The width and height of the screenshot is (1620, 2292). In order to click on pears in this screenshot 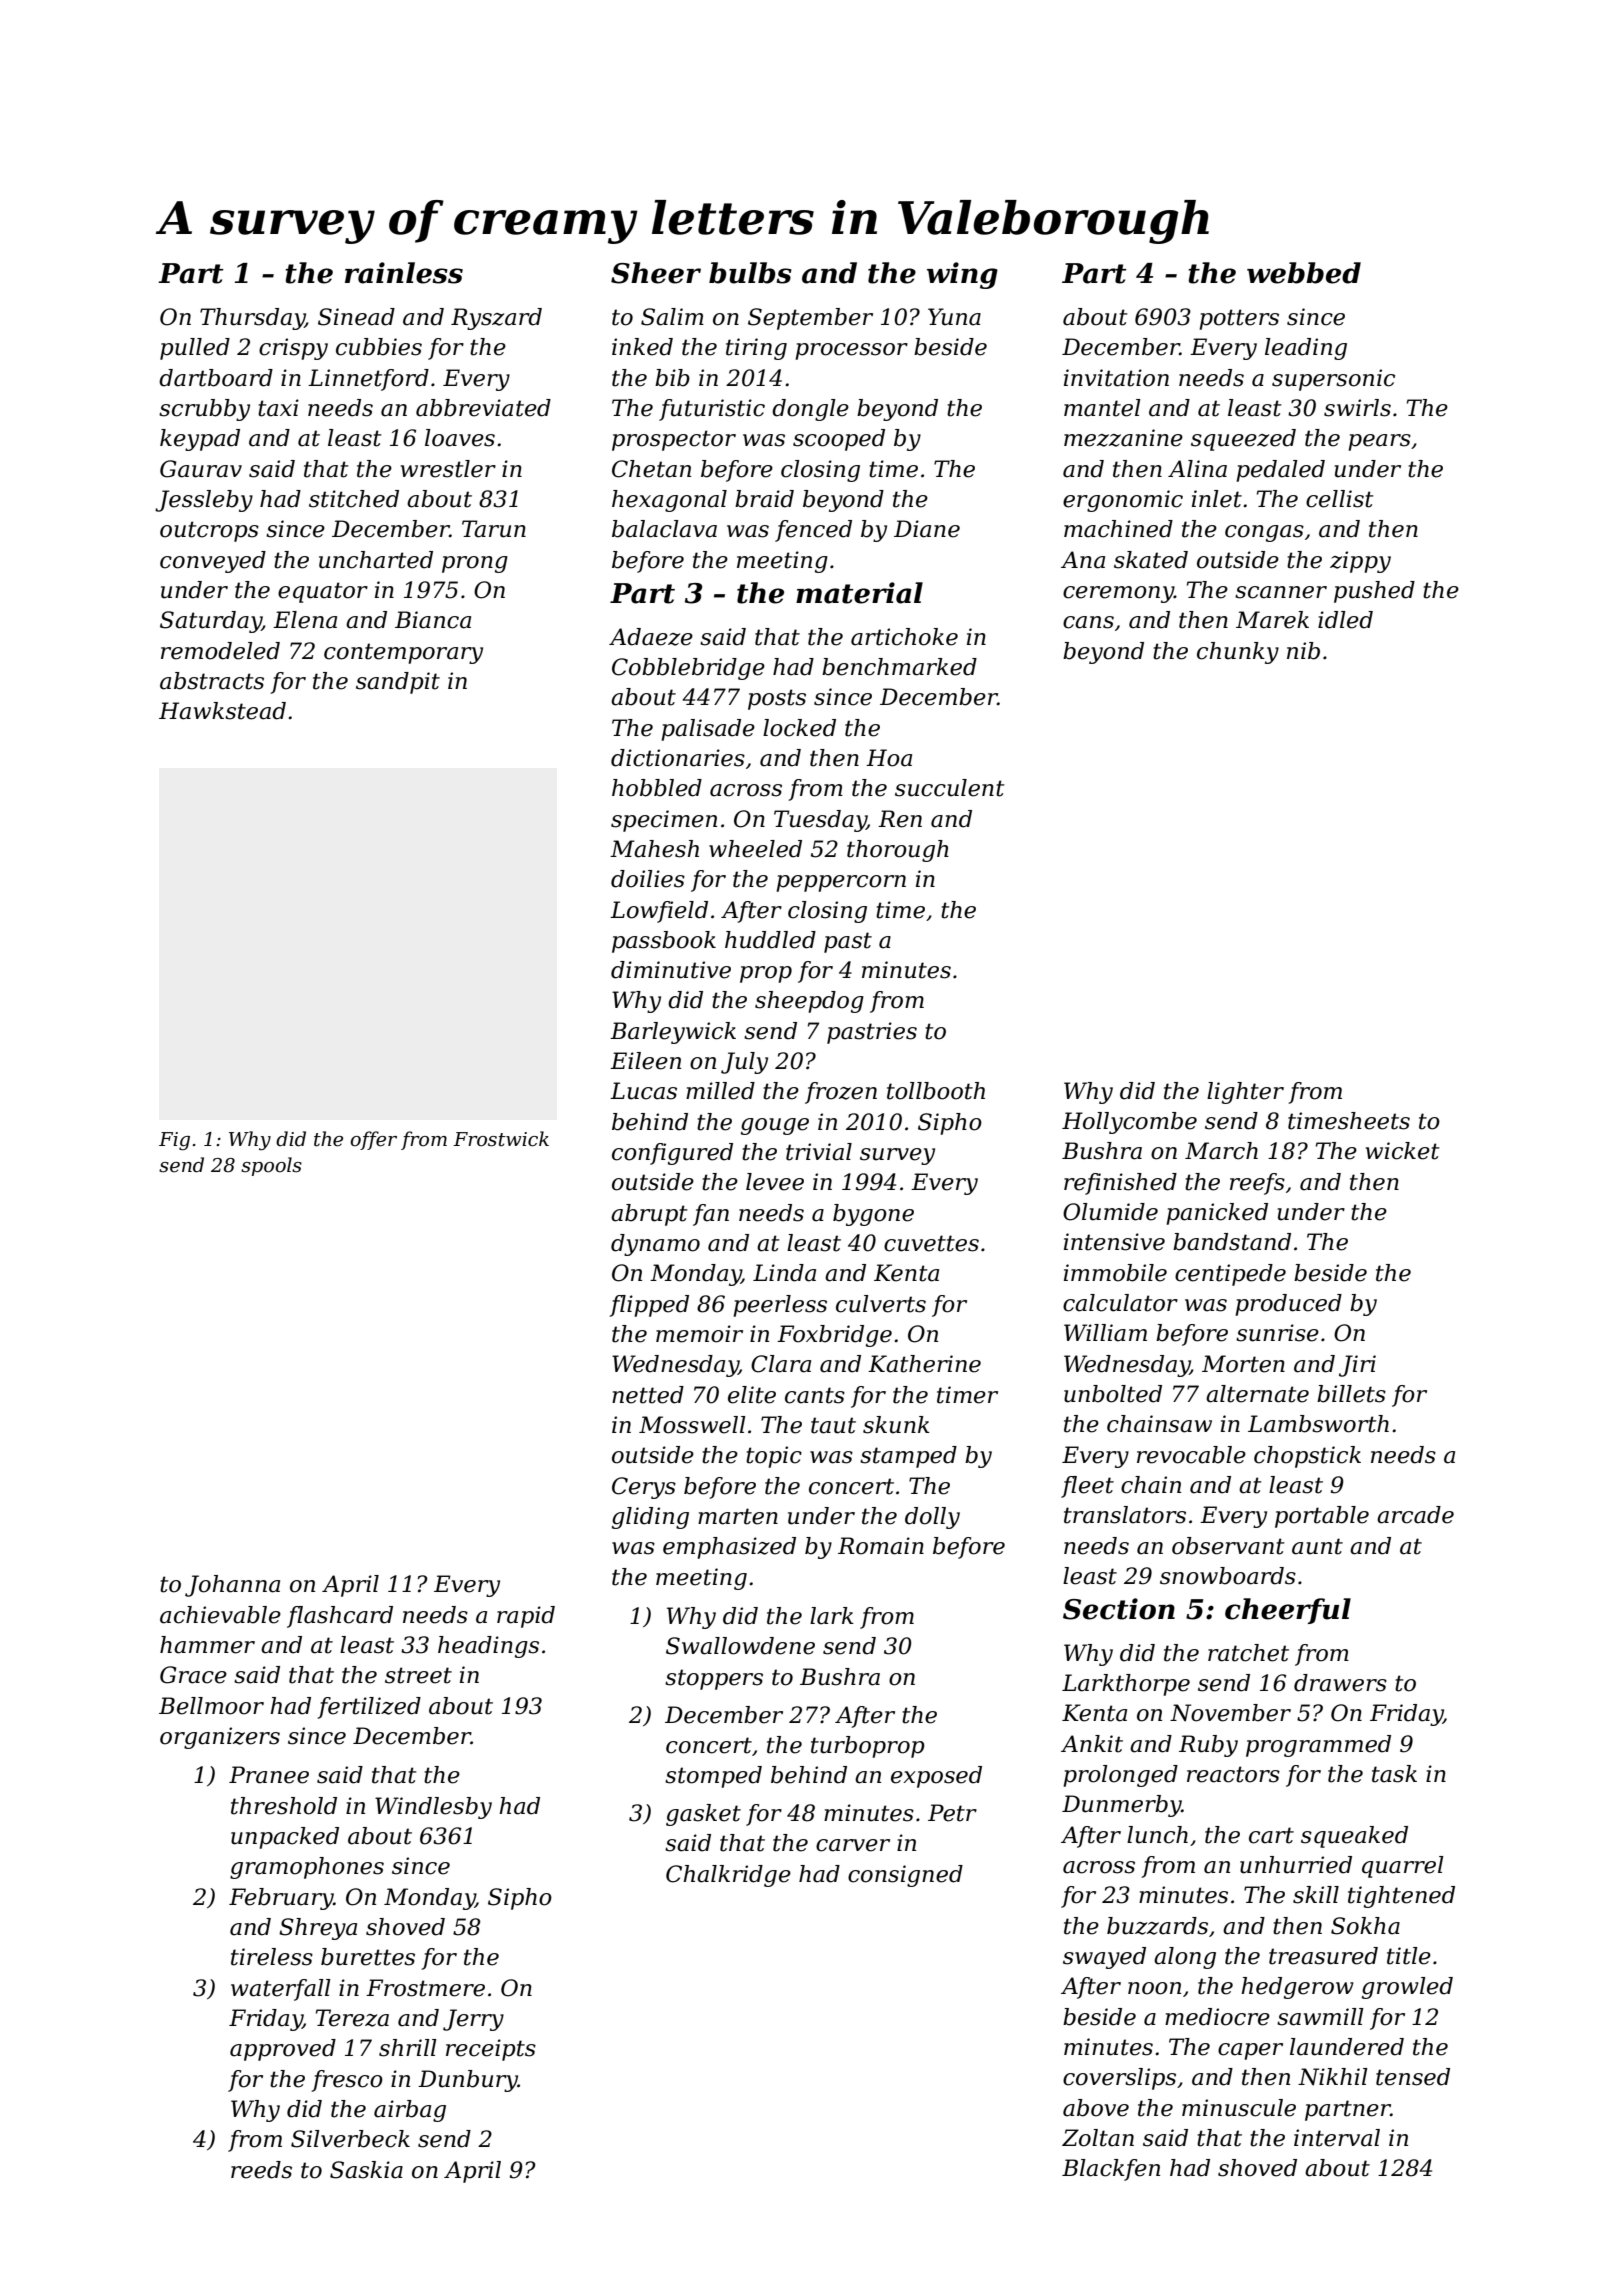, I will do `click(1380, 442)`.
